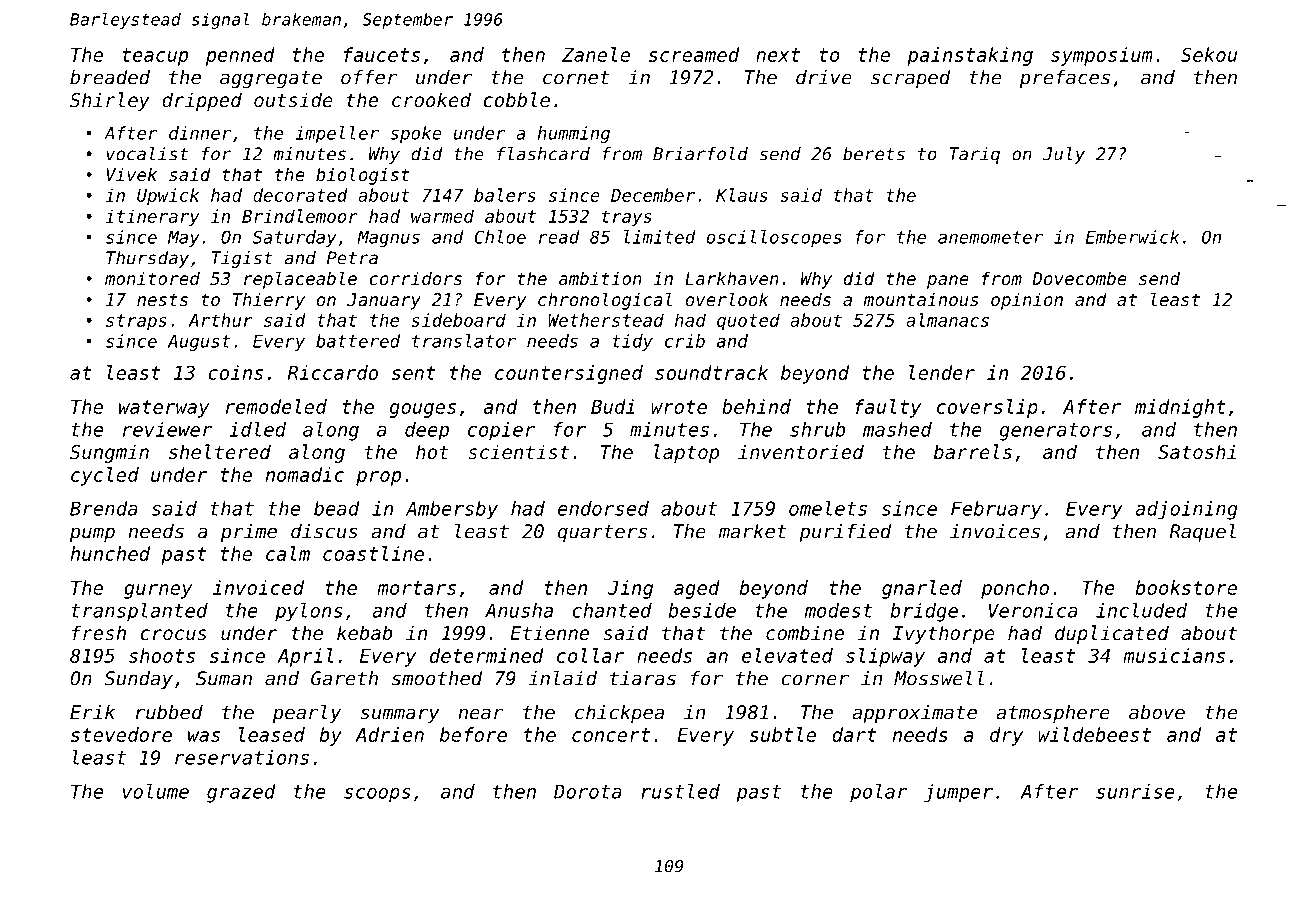 The image size is (1308, 924). What do you see at coordinates (1174, 655) in the screenshot?
I see `musicians` at bounding box center [1174, 655].
